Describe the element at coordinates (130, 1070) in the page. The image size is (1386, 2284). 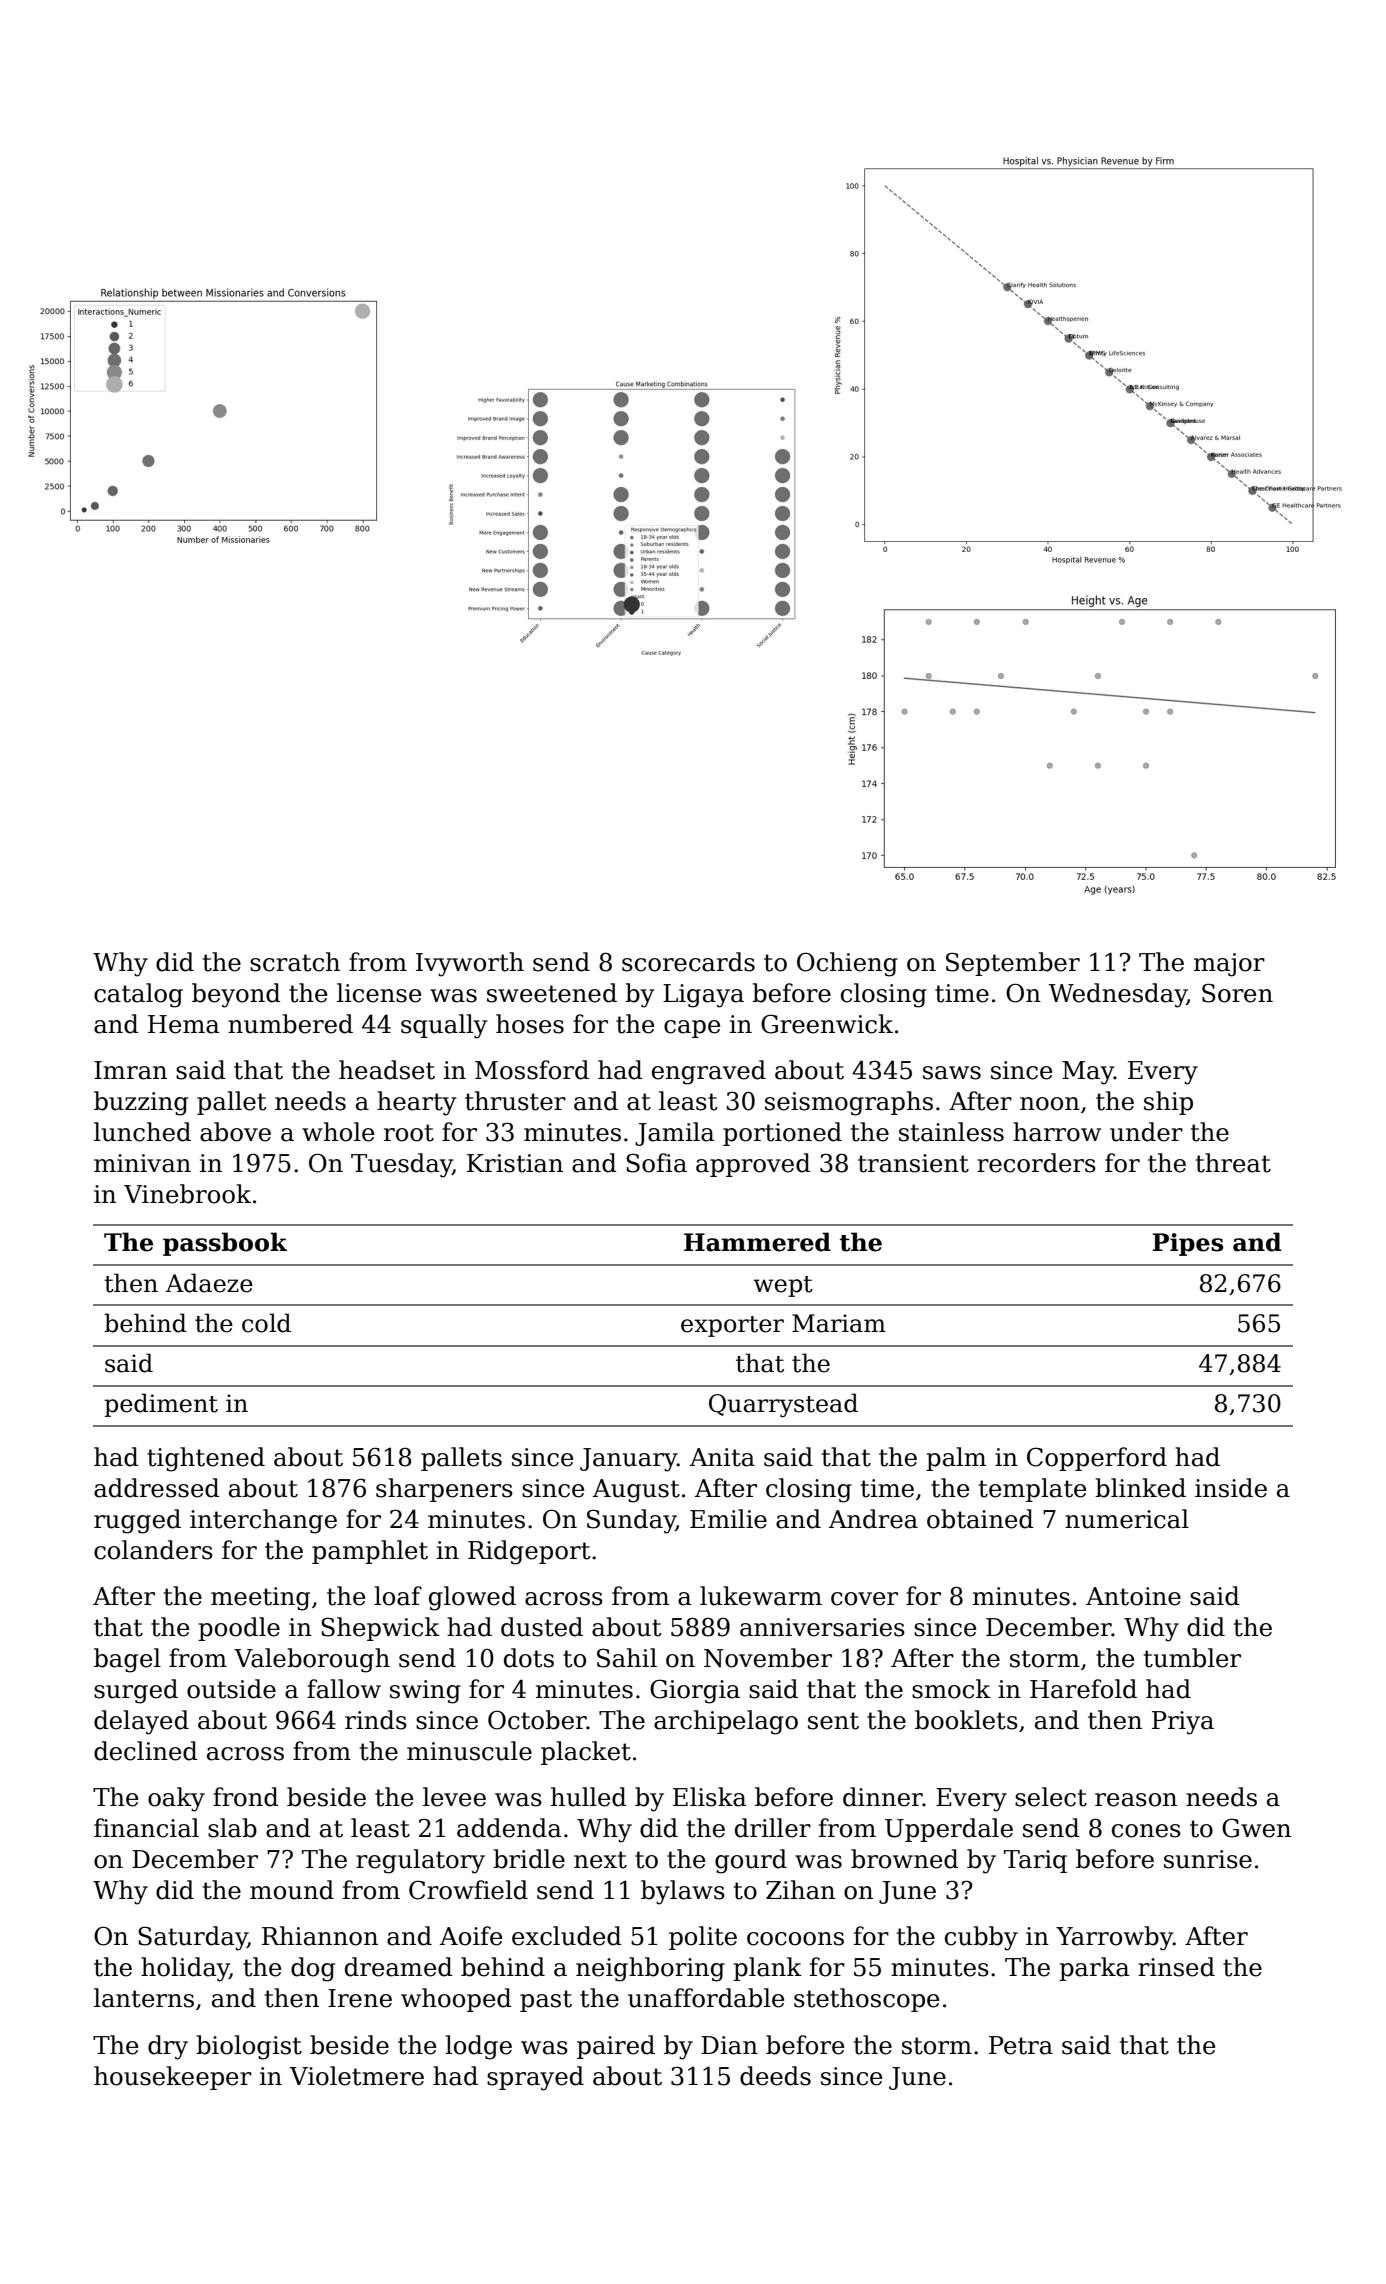
I see `Imran` at that location.
